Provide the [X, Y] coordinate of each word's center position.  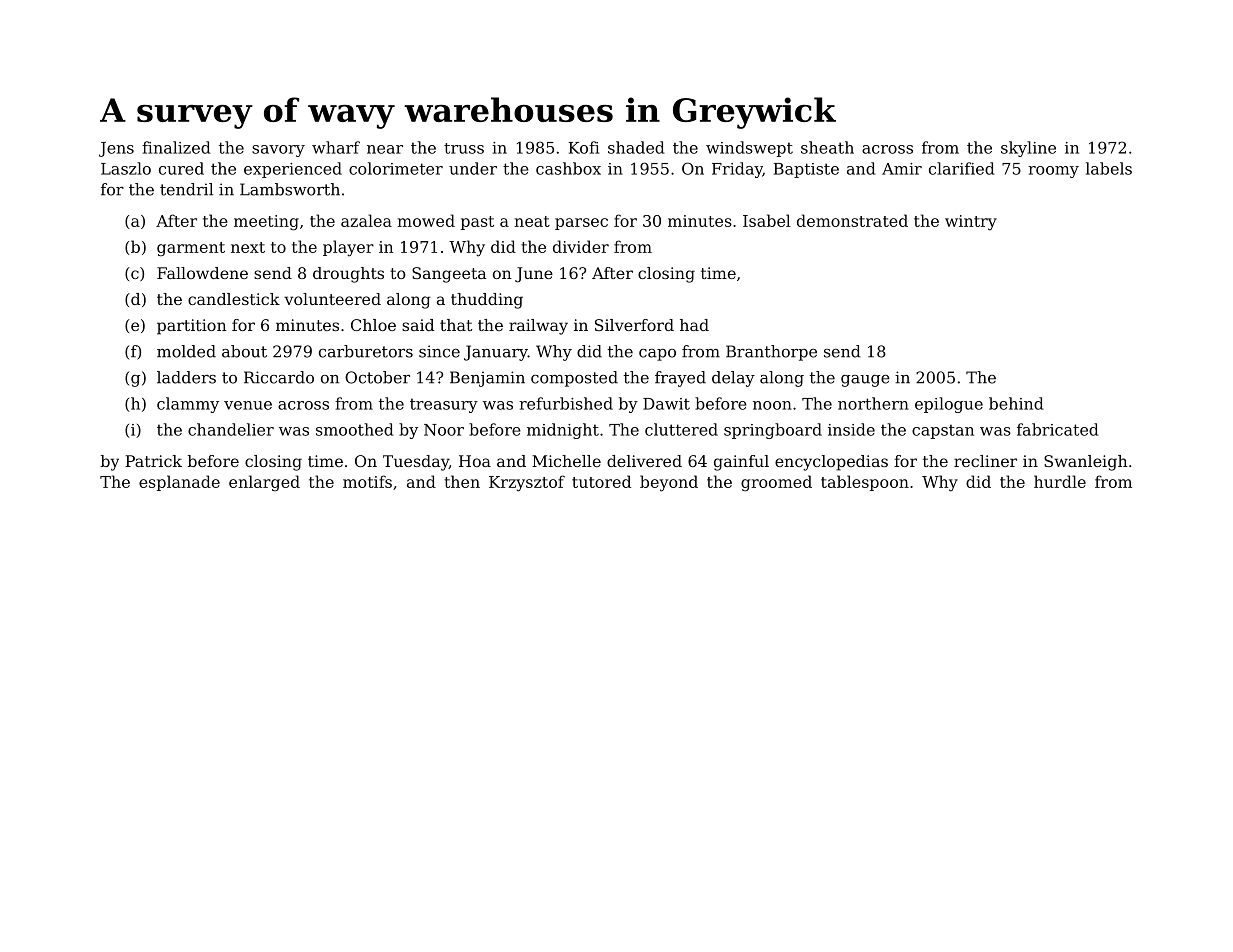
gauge [865, 381]
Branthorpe [771, 353]
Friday [737, 170]
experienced [293, 170]
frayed [680, 379]
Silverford [634, 325]
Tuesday [416, 463]
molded [186, 351]
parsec [581, 224]
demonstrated [852, 220]
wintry [971, 223]
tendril [186, 189]
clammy [188, 405]
